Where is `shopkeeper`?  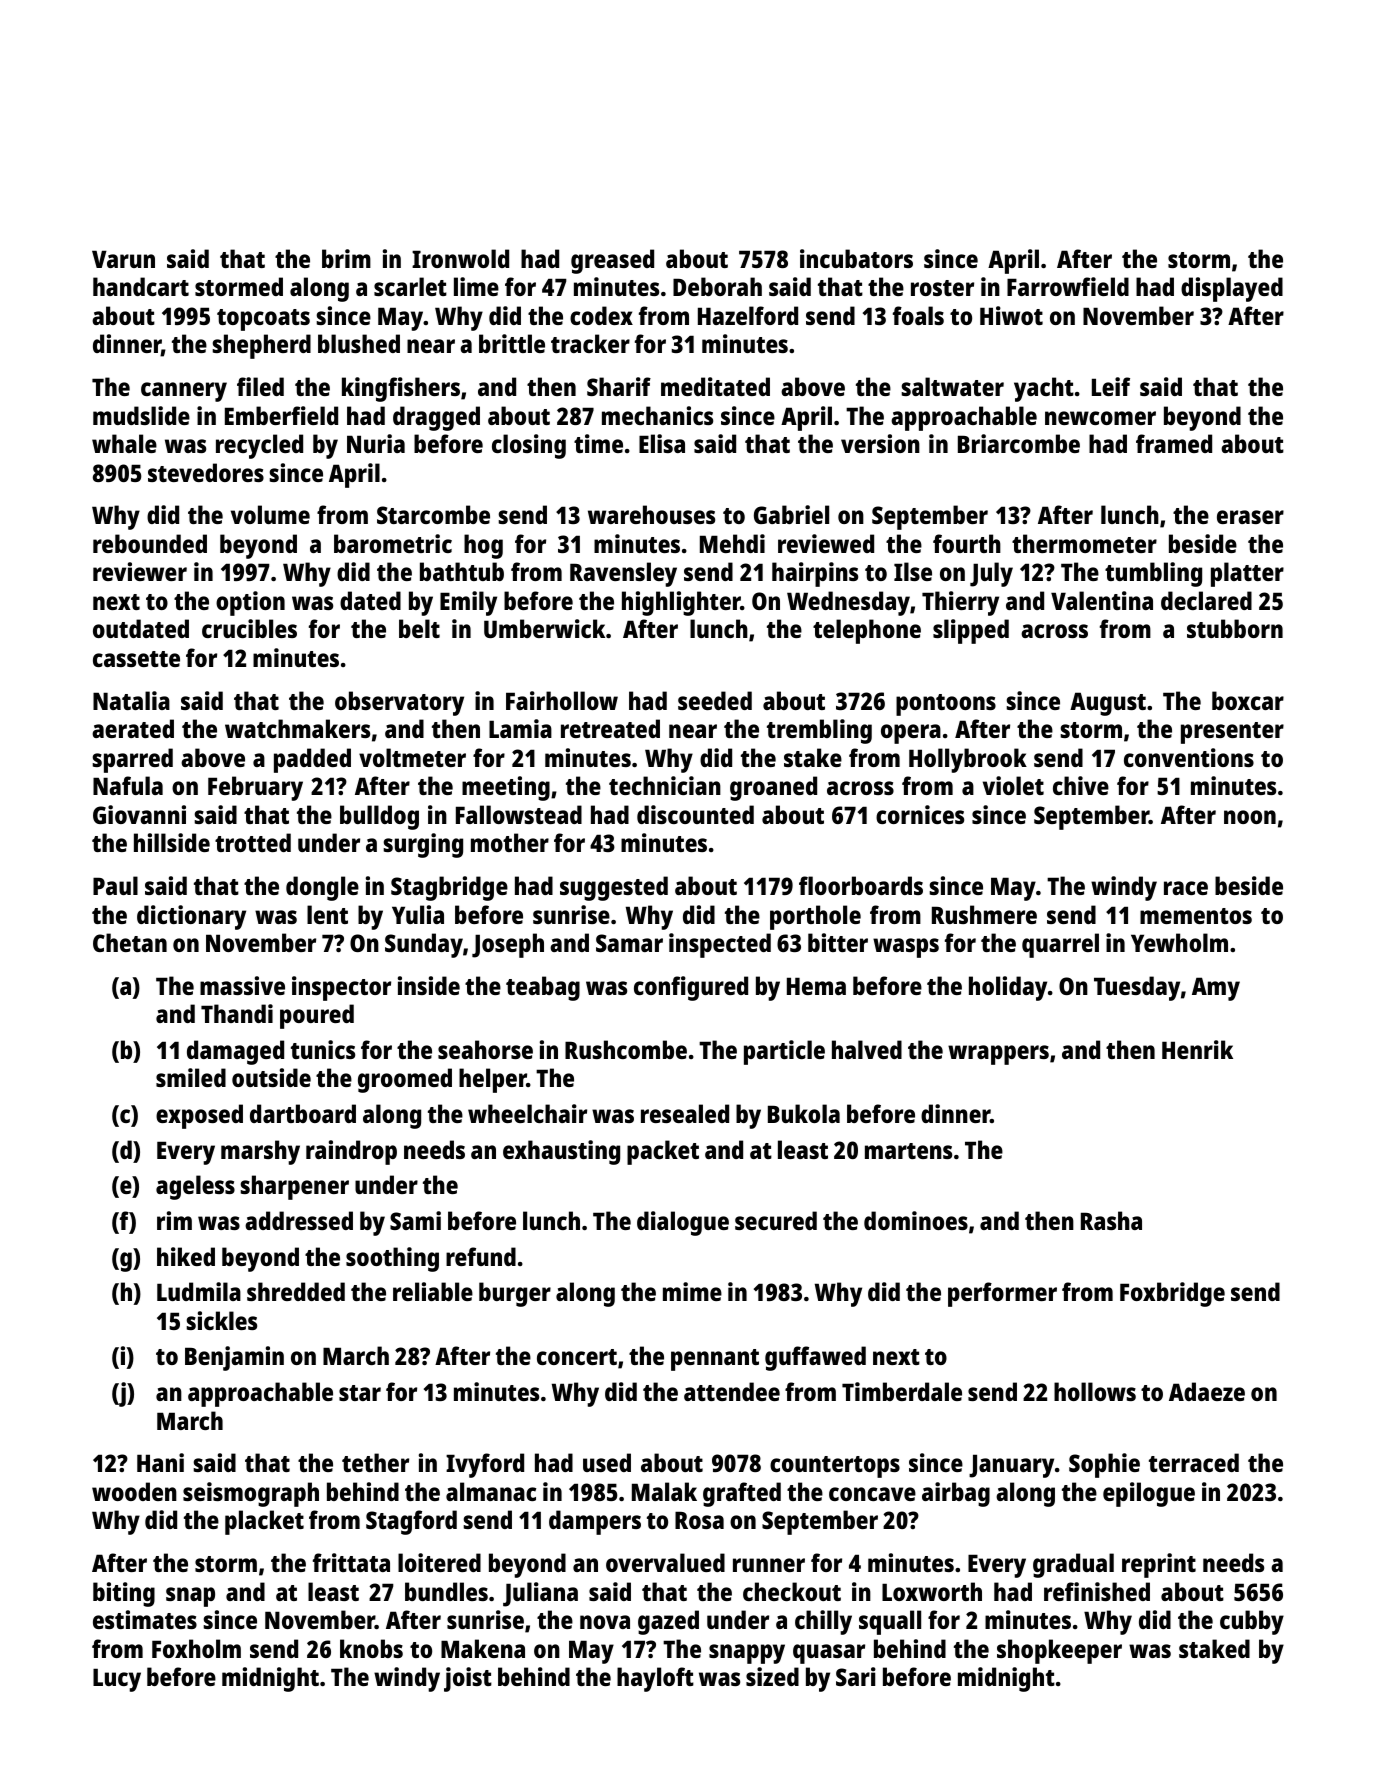
shopkeeper is located at coordinates (1059, 1651).
